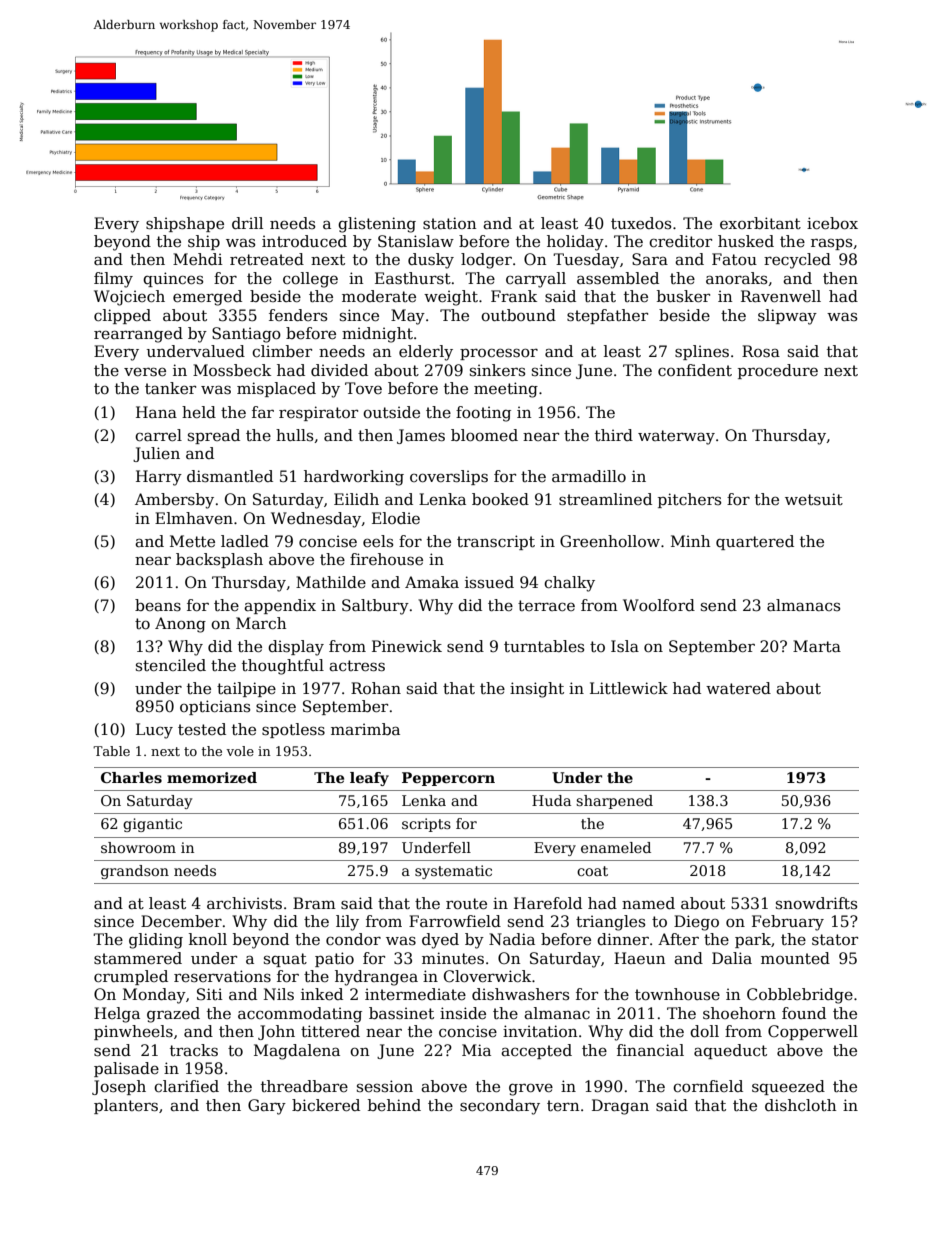 The width and height of the screenshot is (952, 1233). Describe the element at coordinates (499, 354) in the screenshot. I see `processor` at that location.
